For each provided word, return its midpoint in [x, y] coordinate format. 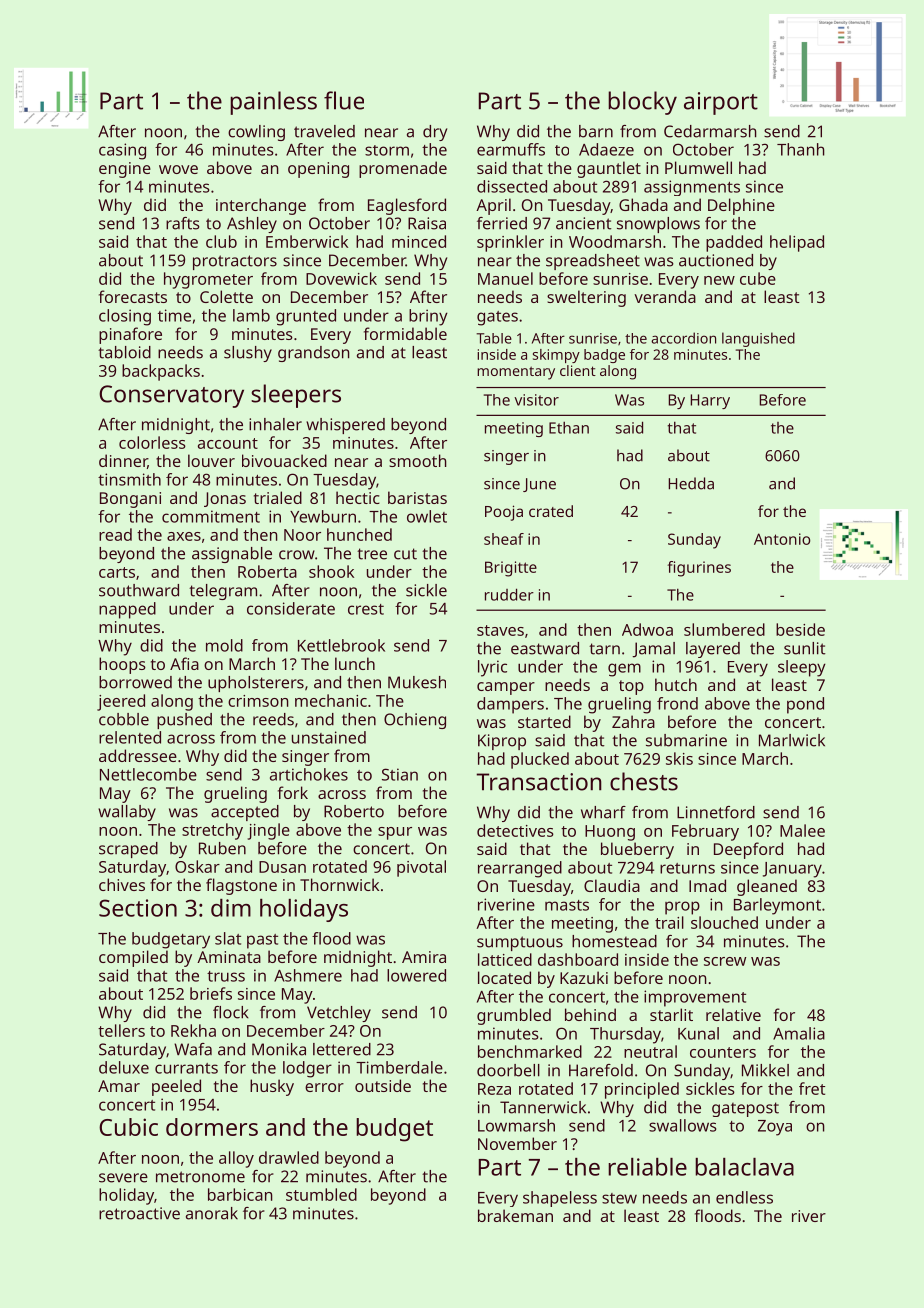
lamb [251, 315]
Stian [400, 774]
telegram [223, 592]
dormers [212, 1127]
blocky [642, 103]
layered [713, 650]
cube [758, 278]
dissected [512, 186]
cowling [256, 133]
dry [435, 133]
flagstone [241, 886]
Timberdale [399, 1067]
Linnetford [716, 812]
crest [366, 609]
